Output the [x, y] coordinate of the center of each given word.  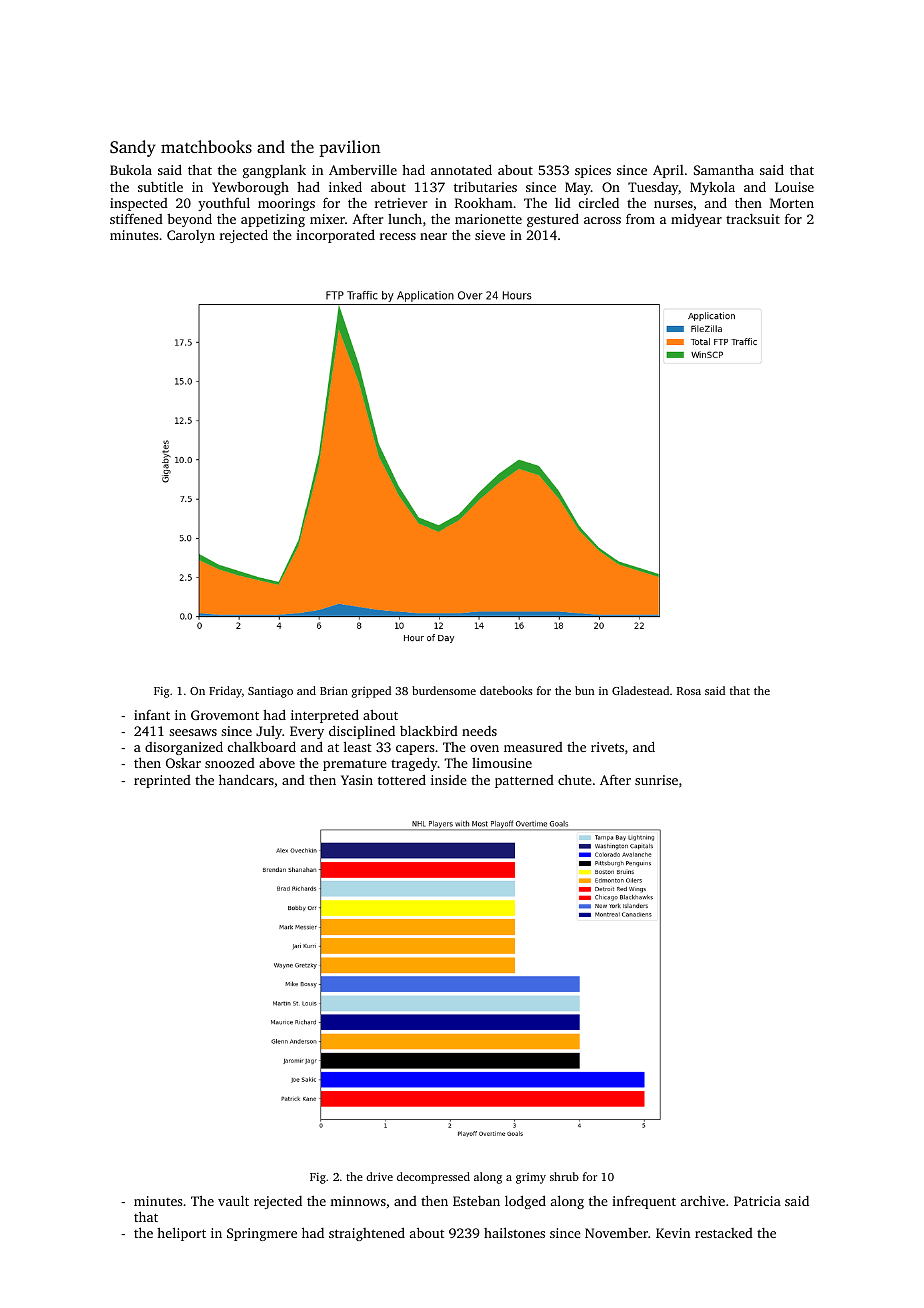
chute [575, 780]
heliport [181, 1234]
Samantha [724, 170]
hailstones [514, 1232]
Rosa [689, 691]
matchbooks [206, 146]
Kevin [673, 1233]
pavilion [350, 148]
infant [152, 715]
